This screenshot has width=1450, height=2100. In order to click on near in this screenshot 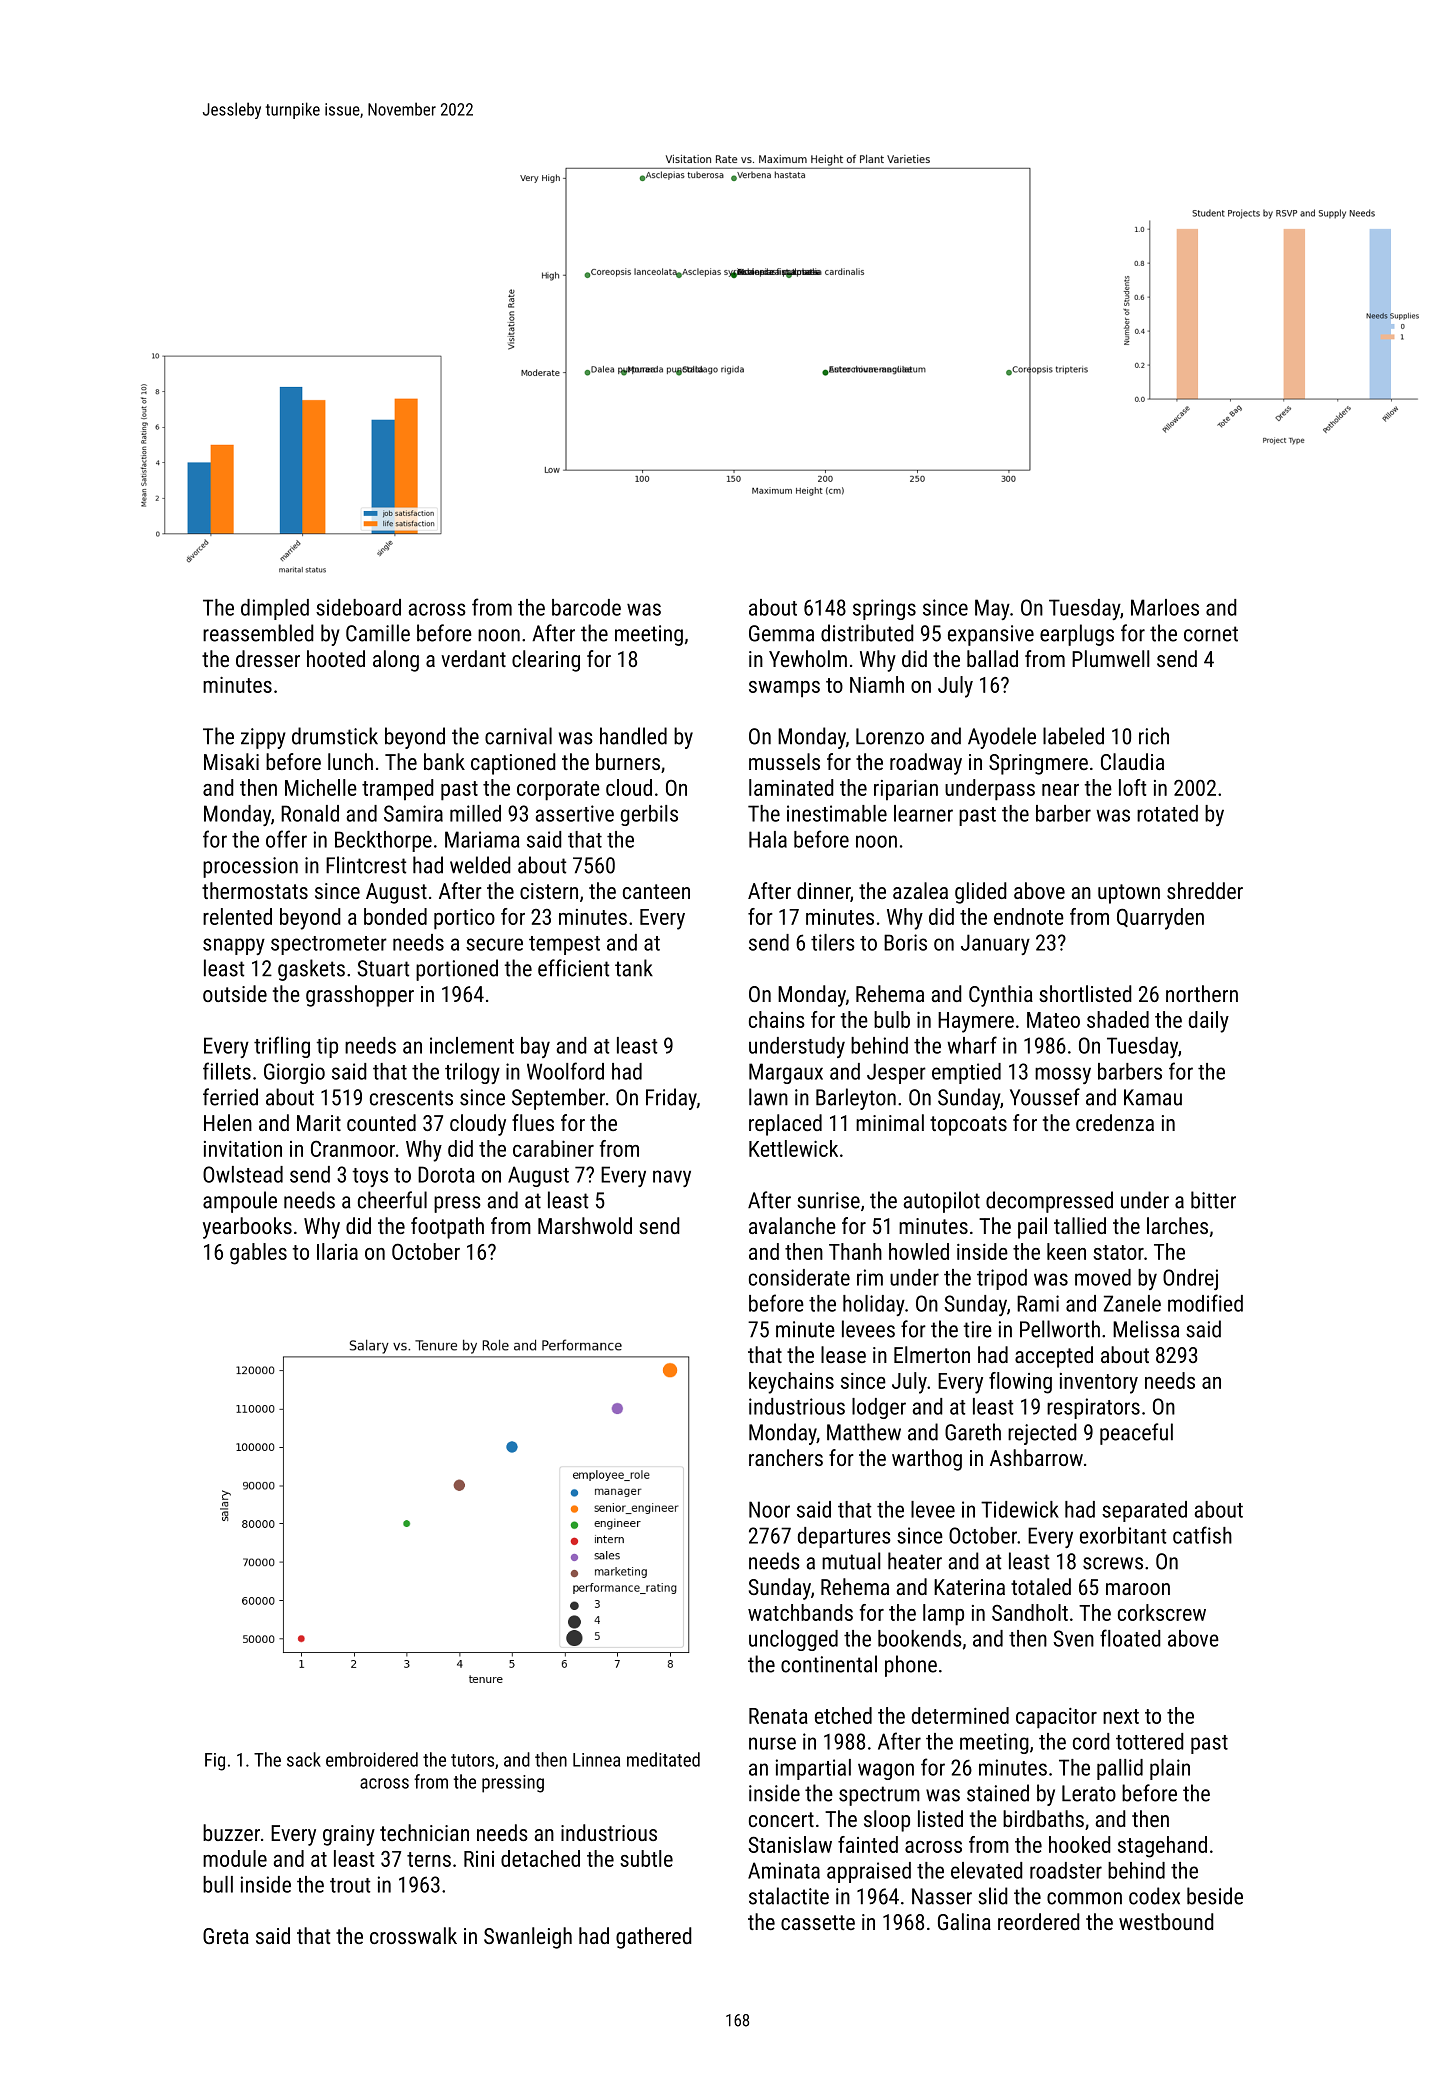, I will do `click(1060, 790)`.
